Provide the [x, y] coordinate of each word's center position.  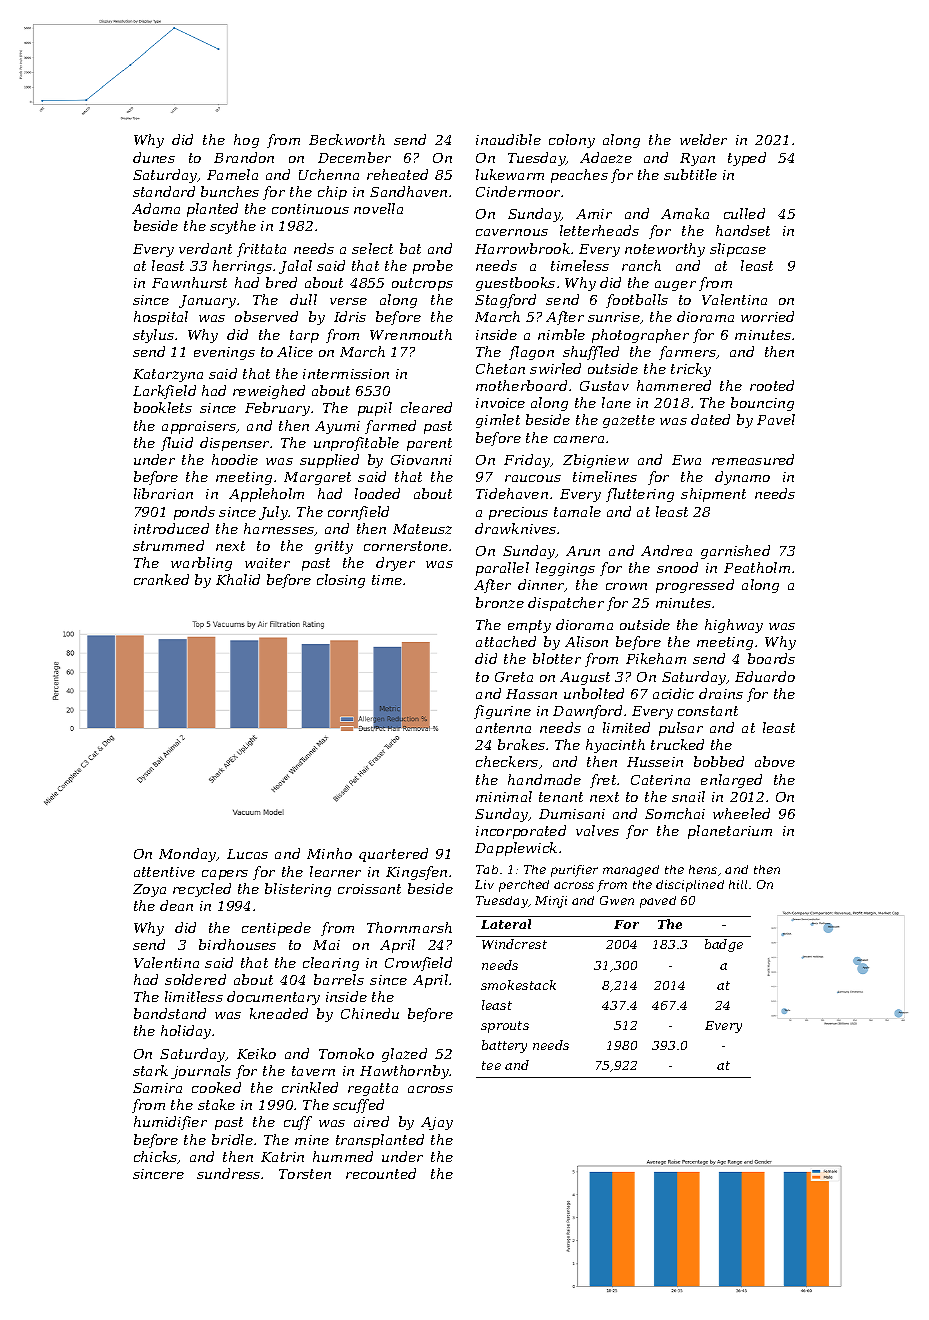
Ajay [437, 1123]
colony [572, 141]
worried [767, 316]
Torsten [305, 1174]
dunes [154, 157]
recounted [381, 1173]
